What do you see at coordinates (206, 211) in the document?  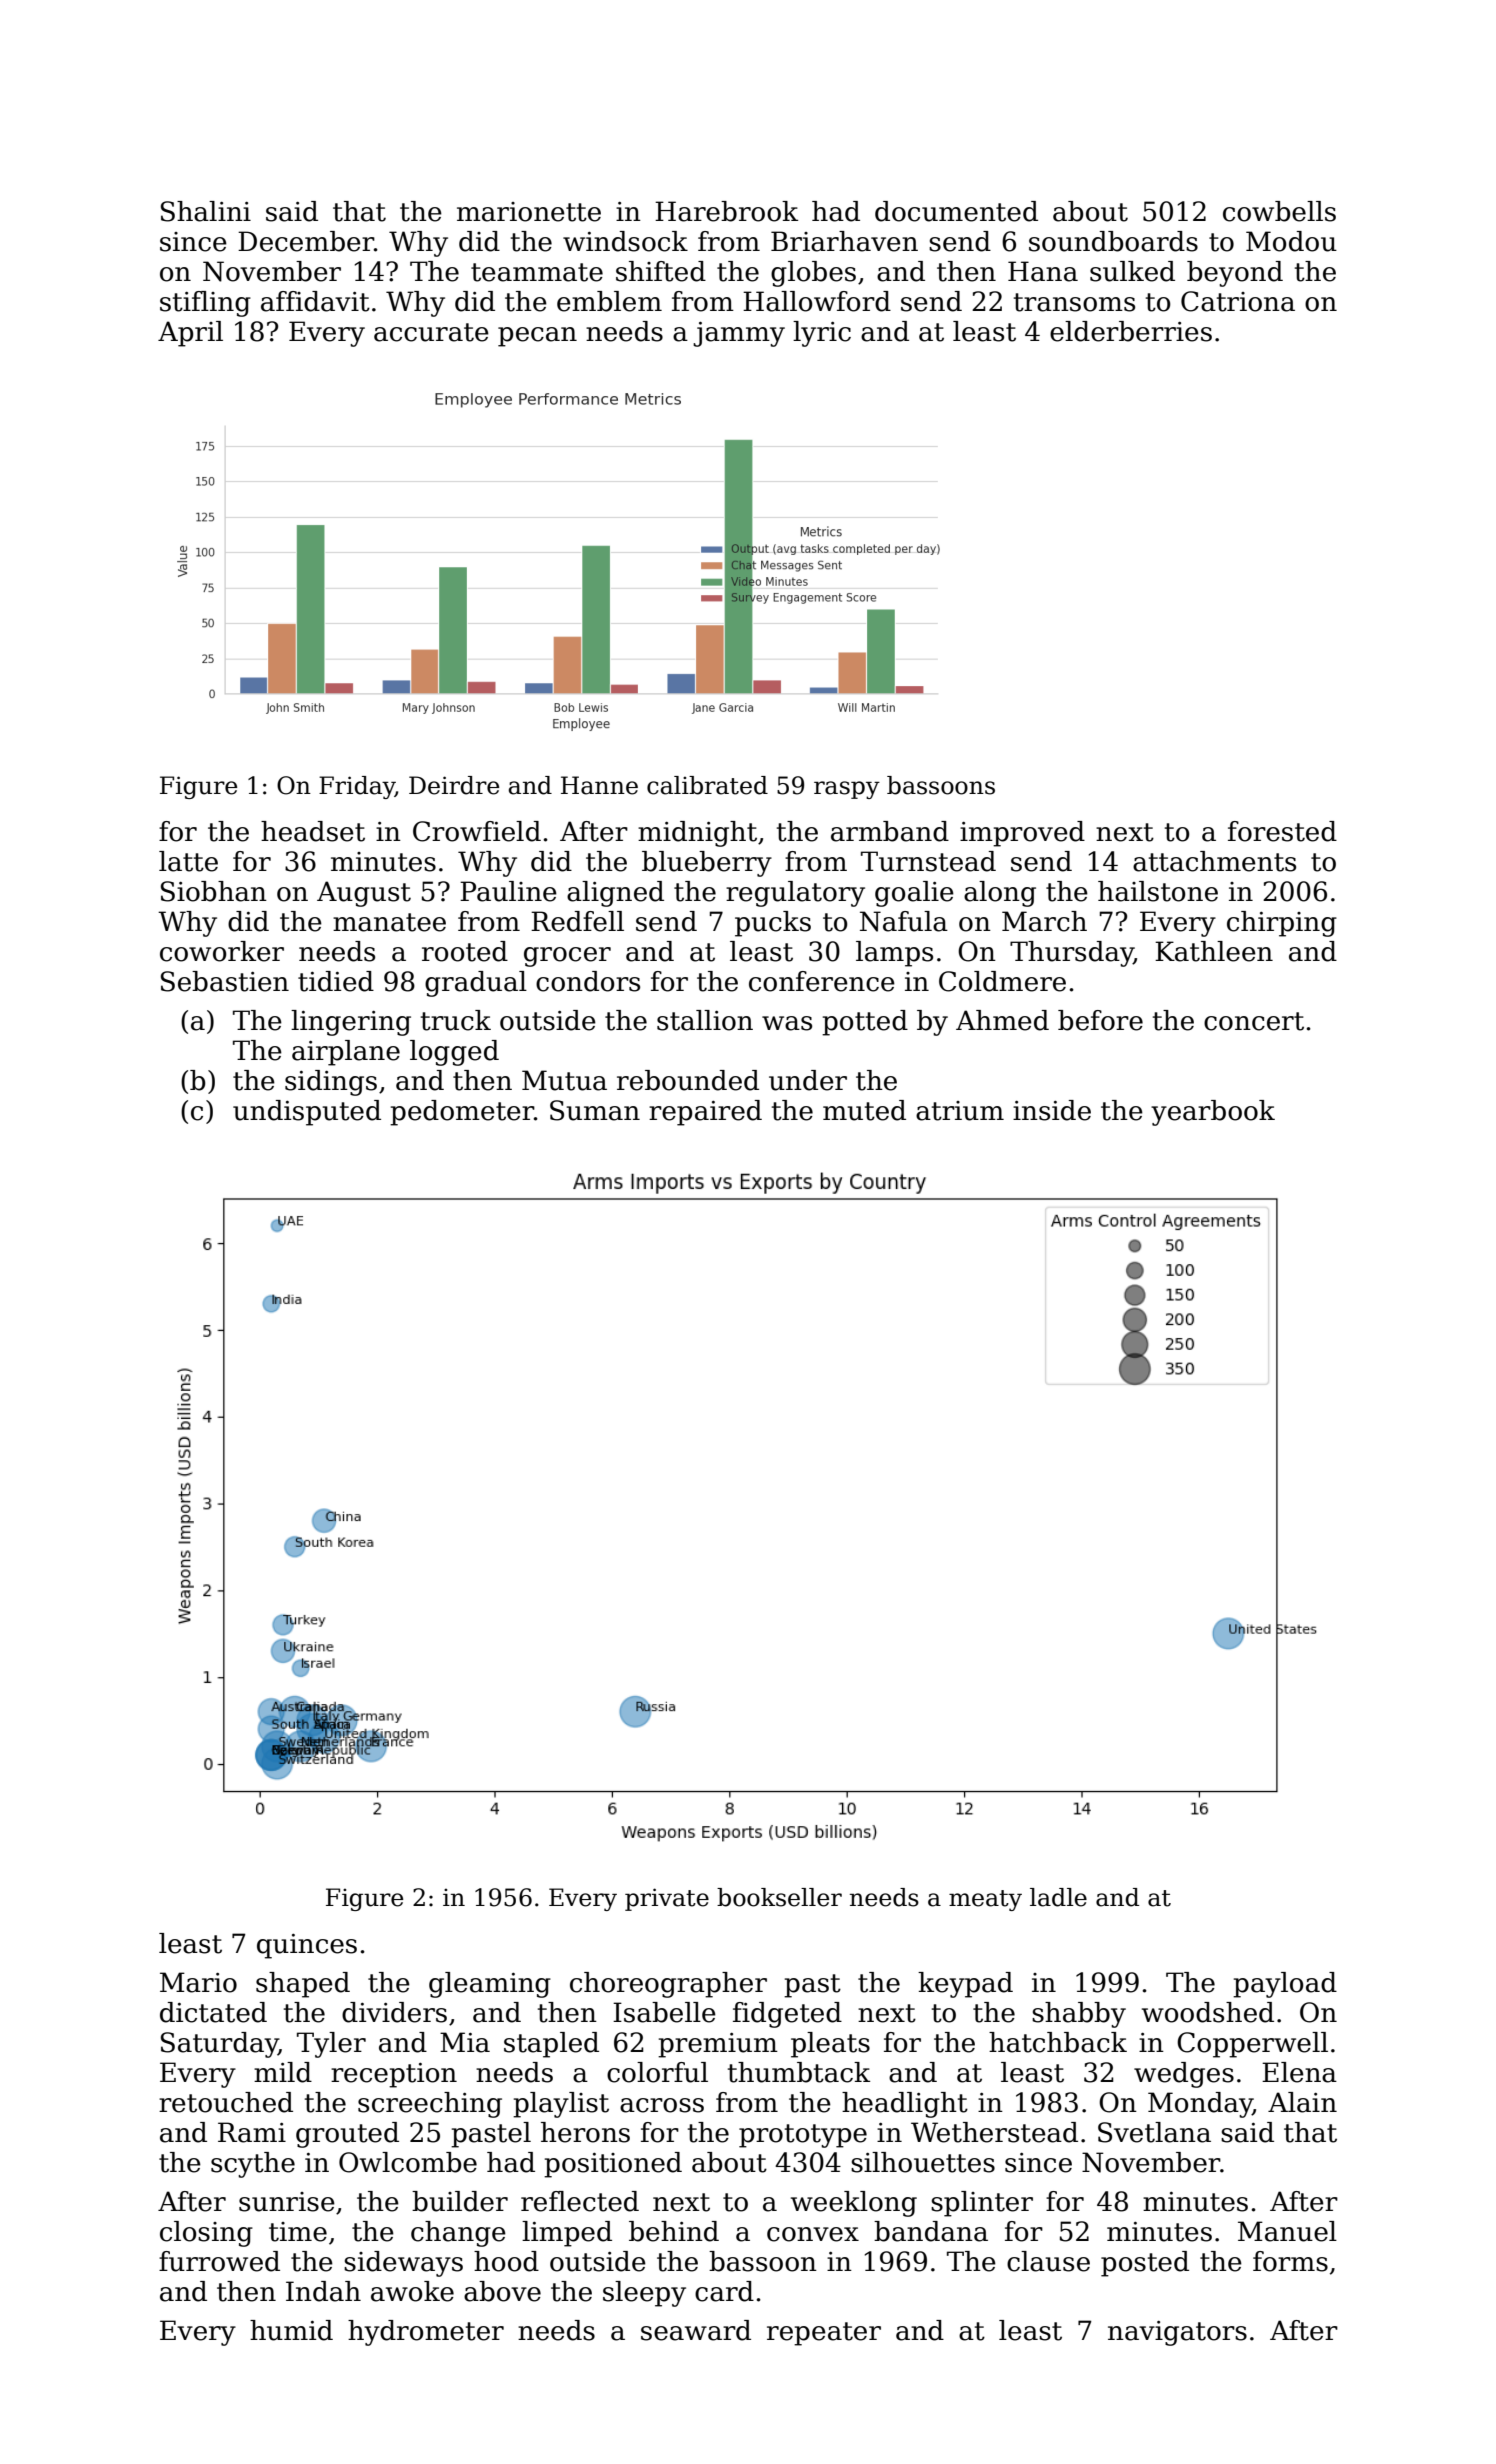 I see `Shalini` at bounding box center [206, 211].
